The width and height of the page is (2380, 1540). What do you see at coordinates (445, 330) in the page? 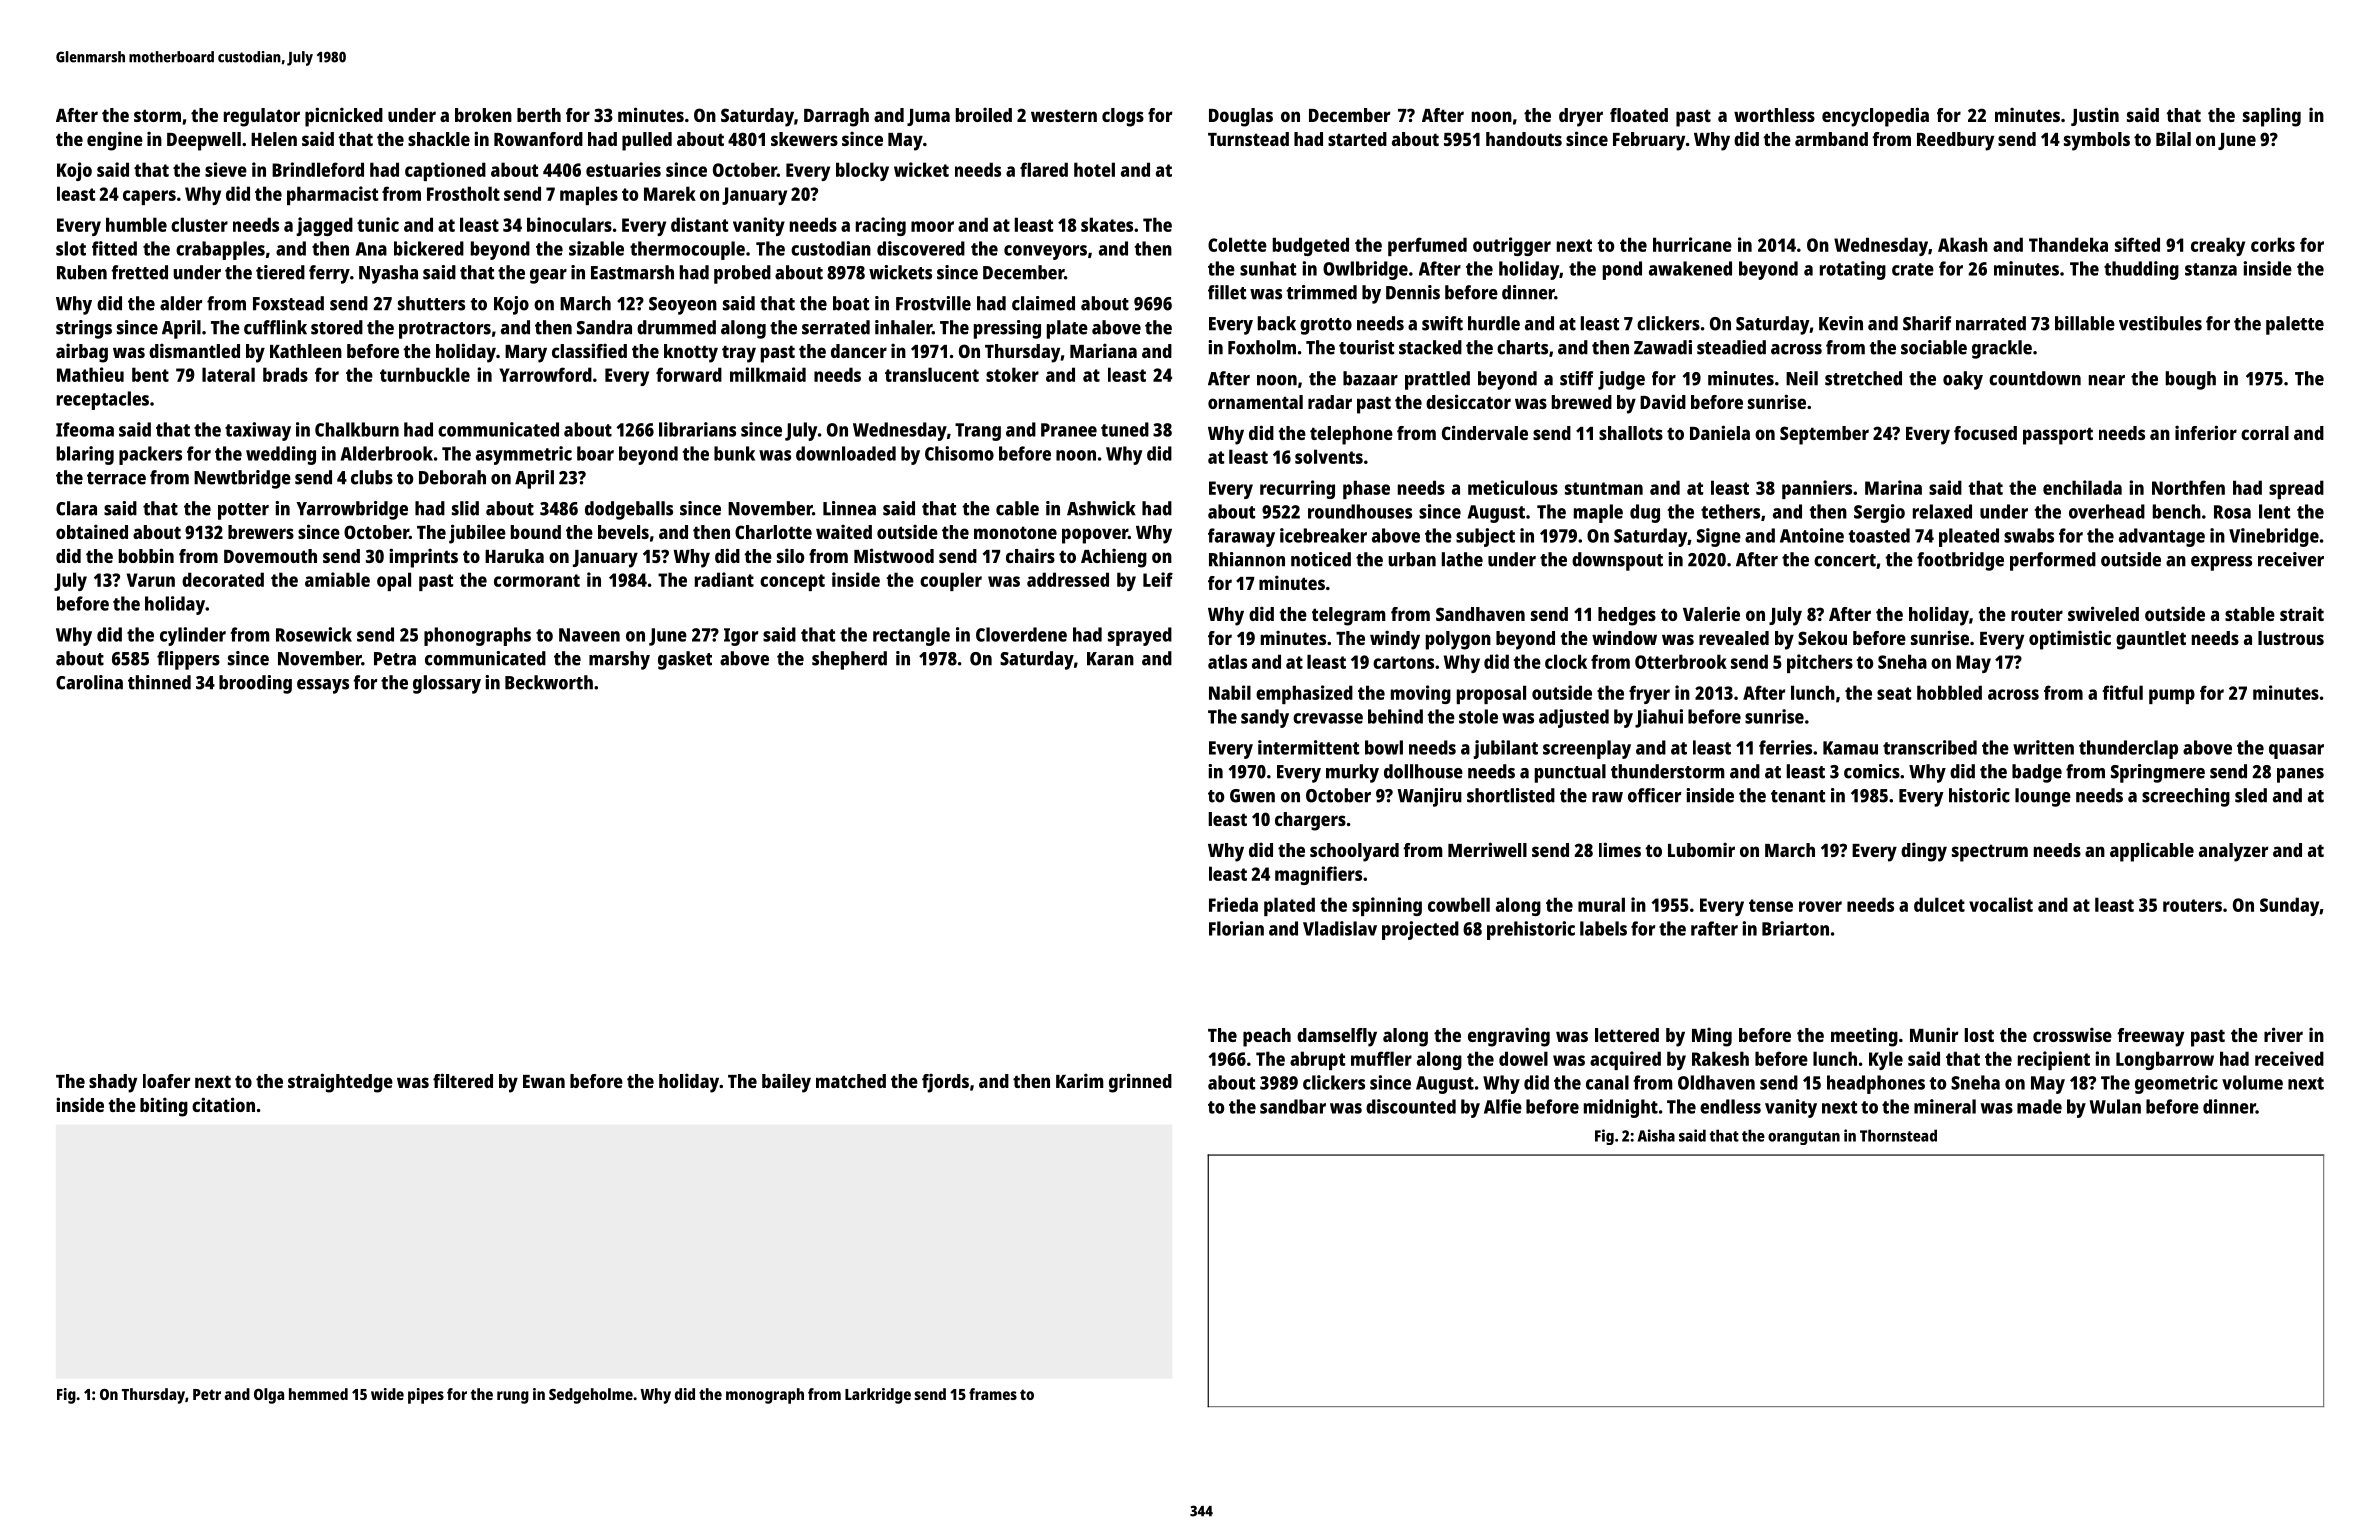
I see `protractors` at bounding box center [445, 330].
